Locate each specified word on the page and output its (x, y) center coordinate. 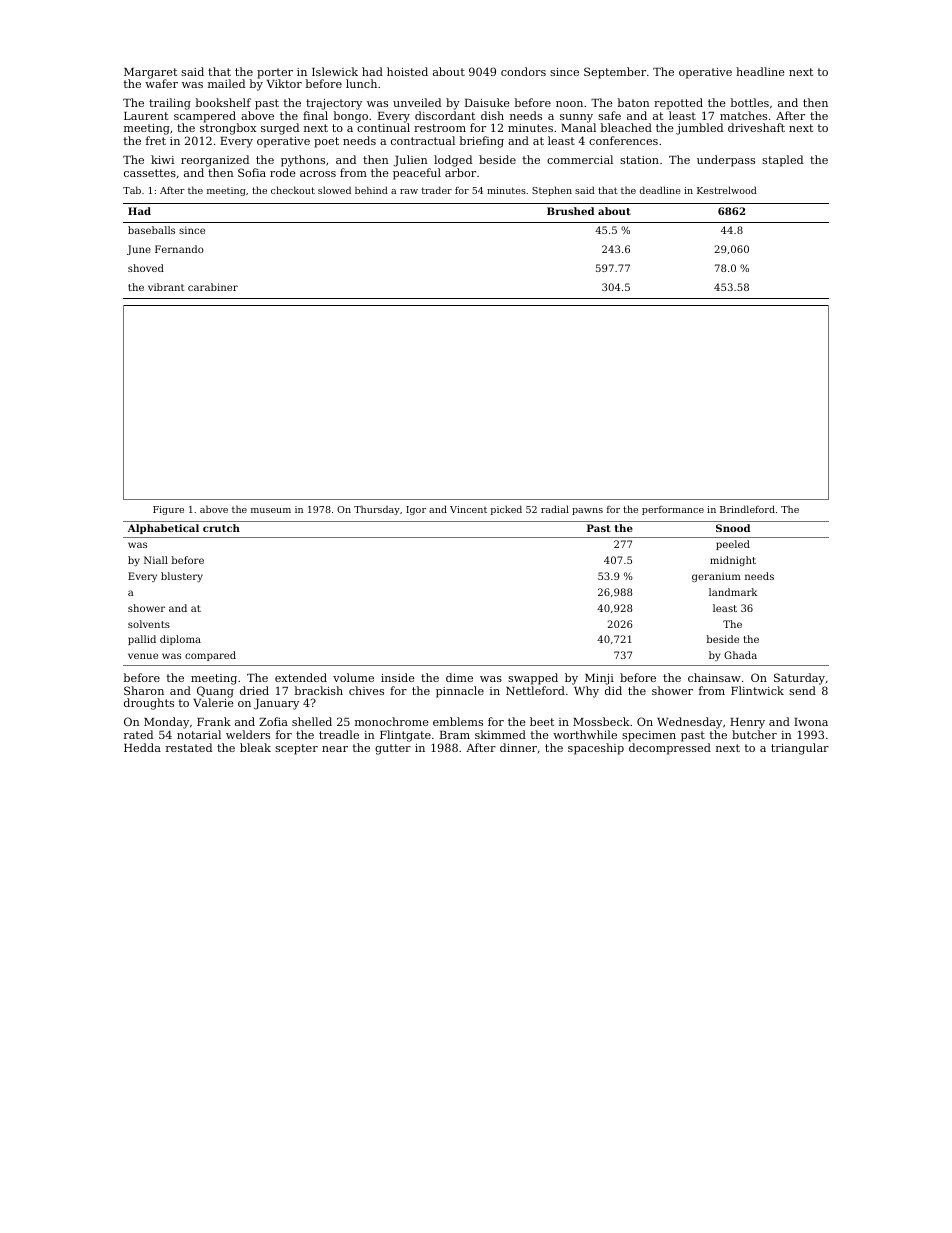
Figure (168, 510)
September (615, 73)
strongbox (228, 129)
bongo (351, 117)
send (802, 690)
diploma (180, 640)
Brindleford (747, 509)
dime (459, 677)
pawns (587, 511)
